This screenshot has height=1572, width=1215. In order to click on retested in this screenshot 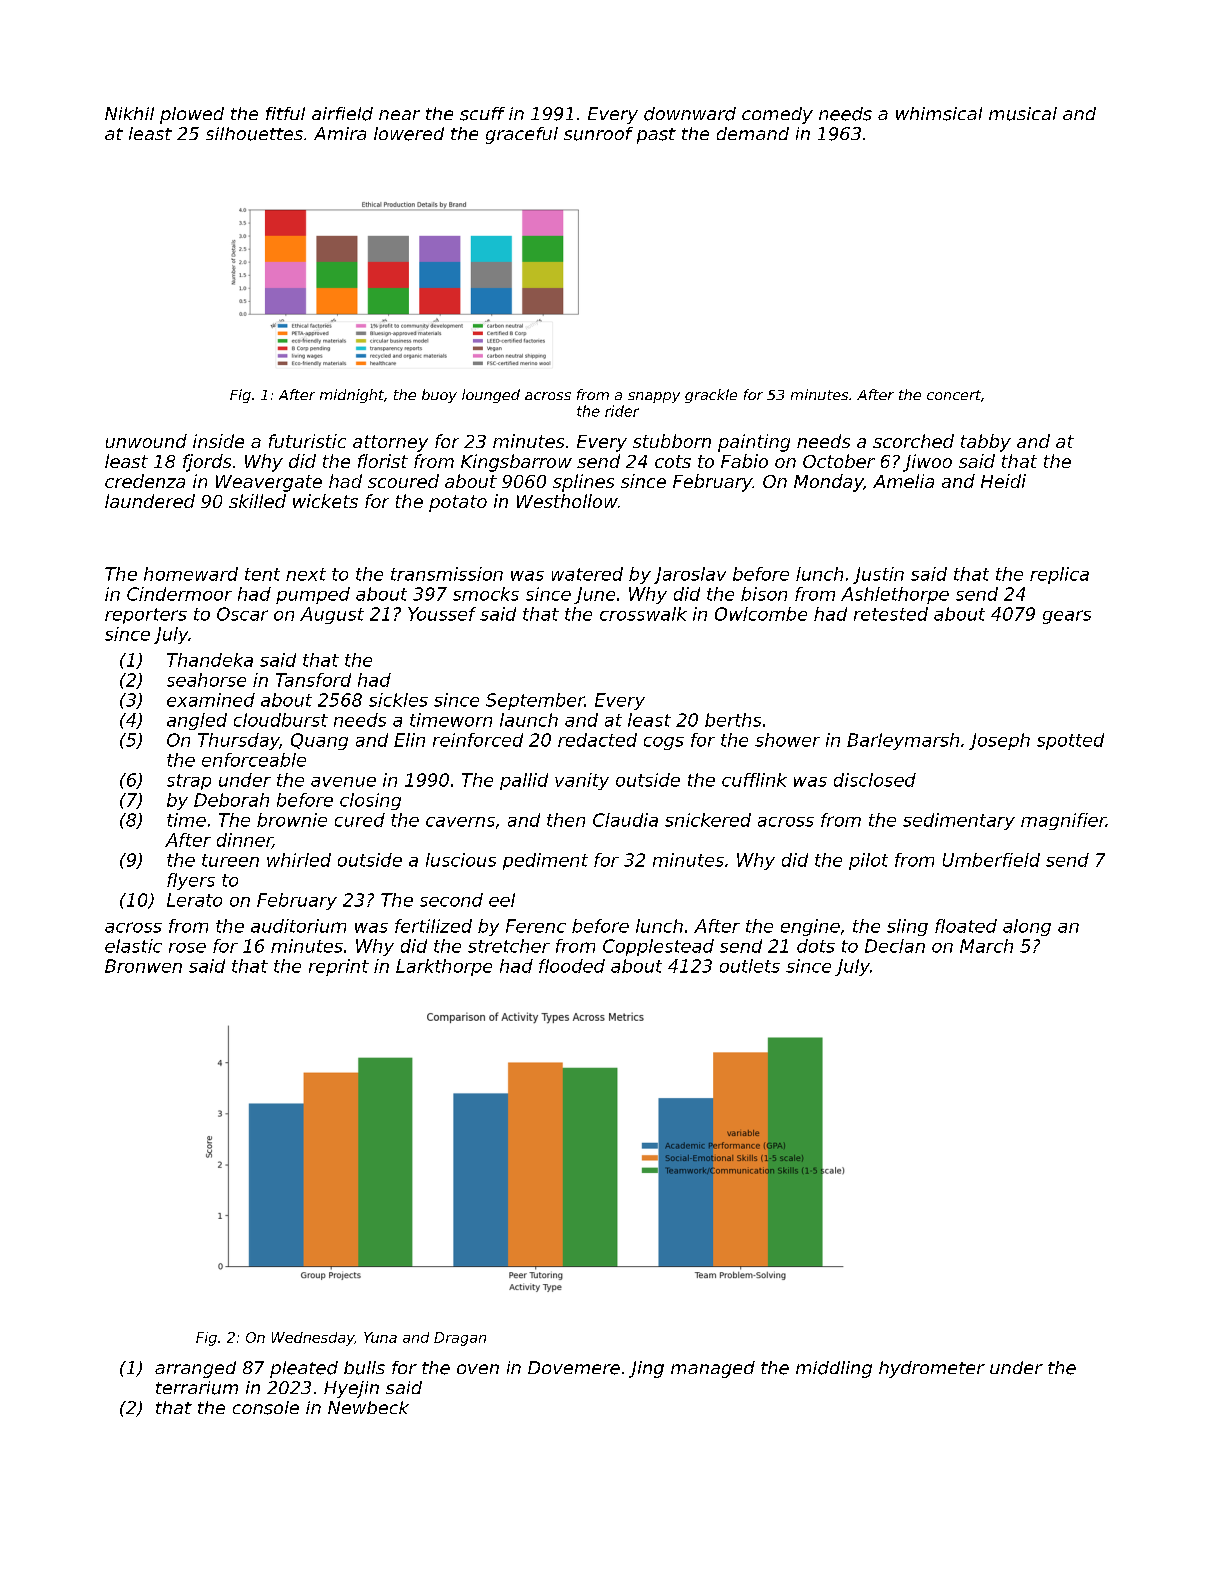, I will do `click(891, 614)`.
